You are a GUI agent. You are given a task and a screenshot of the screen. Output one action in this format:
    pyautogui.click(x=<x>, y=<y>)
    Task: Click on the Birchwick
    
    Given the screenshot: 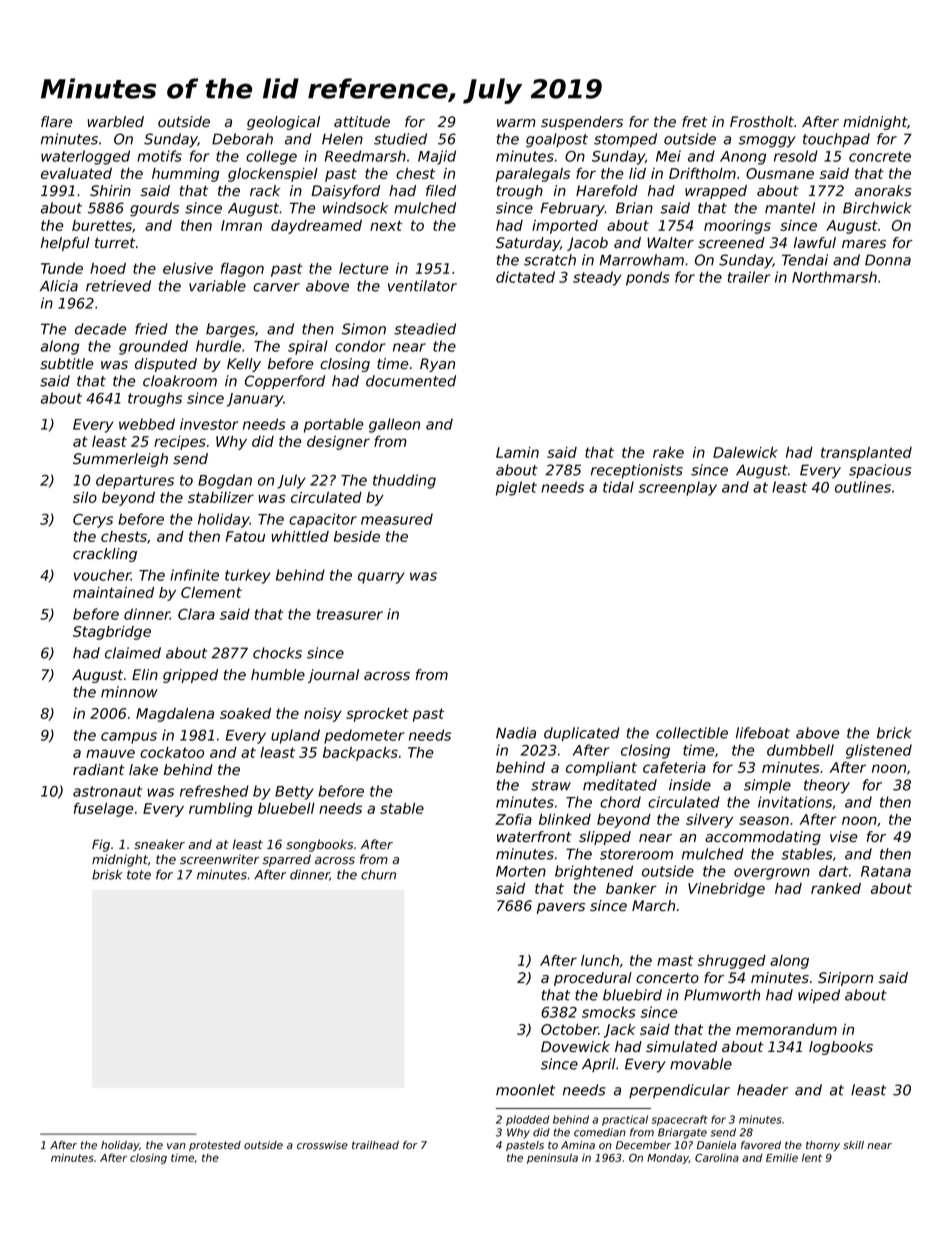 What is the action you would take?
    pyautogui.click(x=877, y=208)
